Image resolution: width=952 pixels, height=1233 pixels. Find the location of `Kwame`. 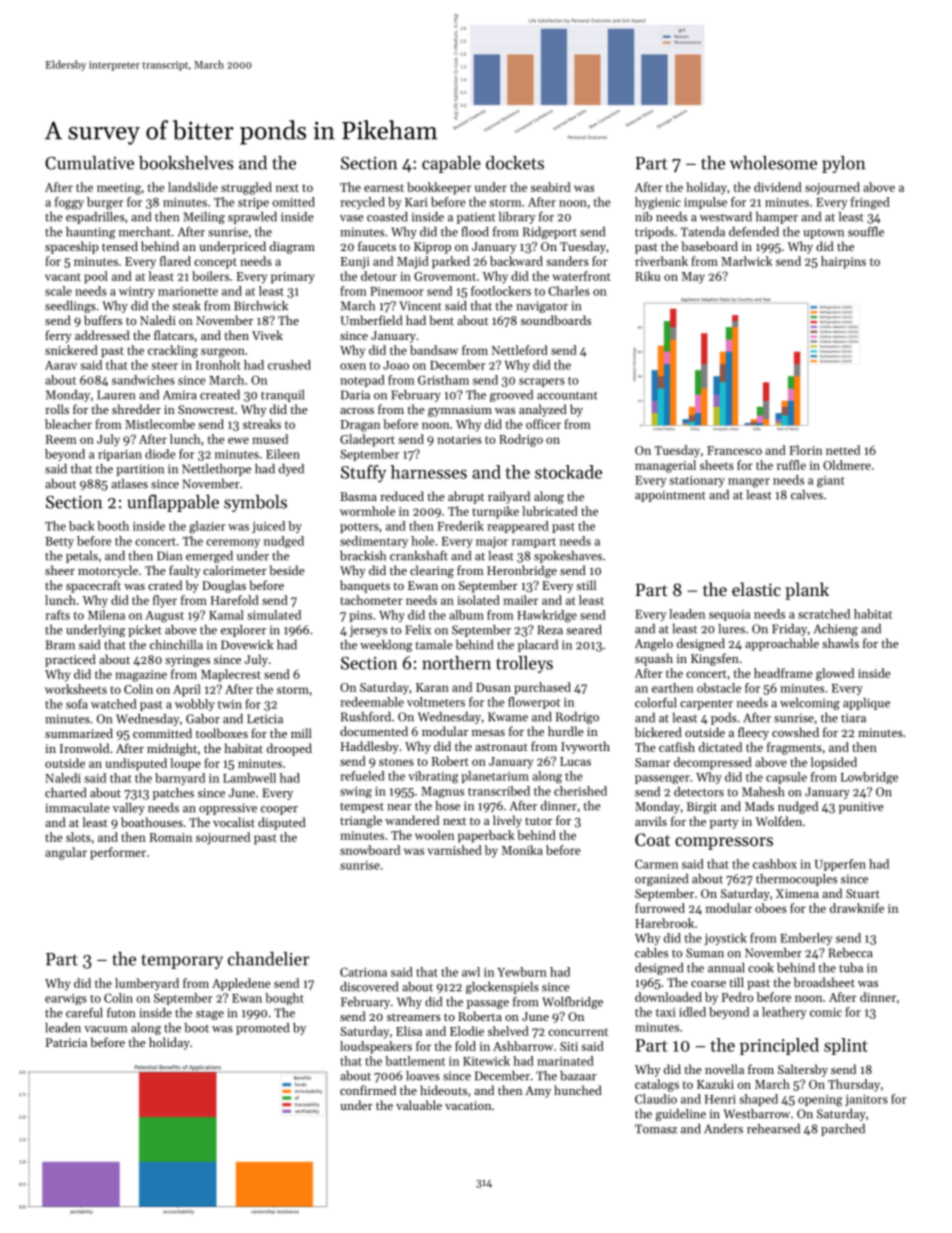

Kwame is located at coordinates (508, 717).
